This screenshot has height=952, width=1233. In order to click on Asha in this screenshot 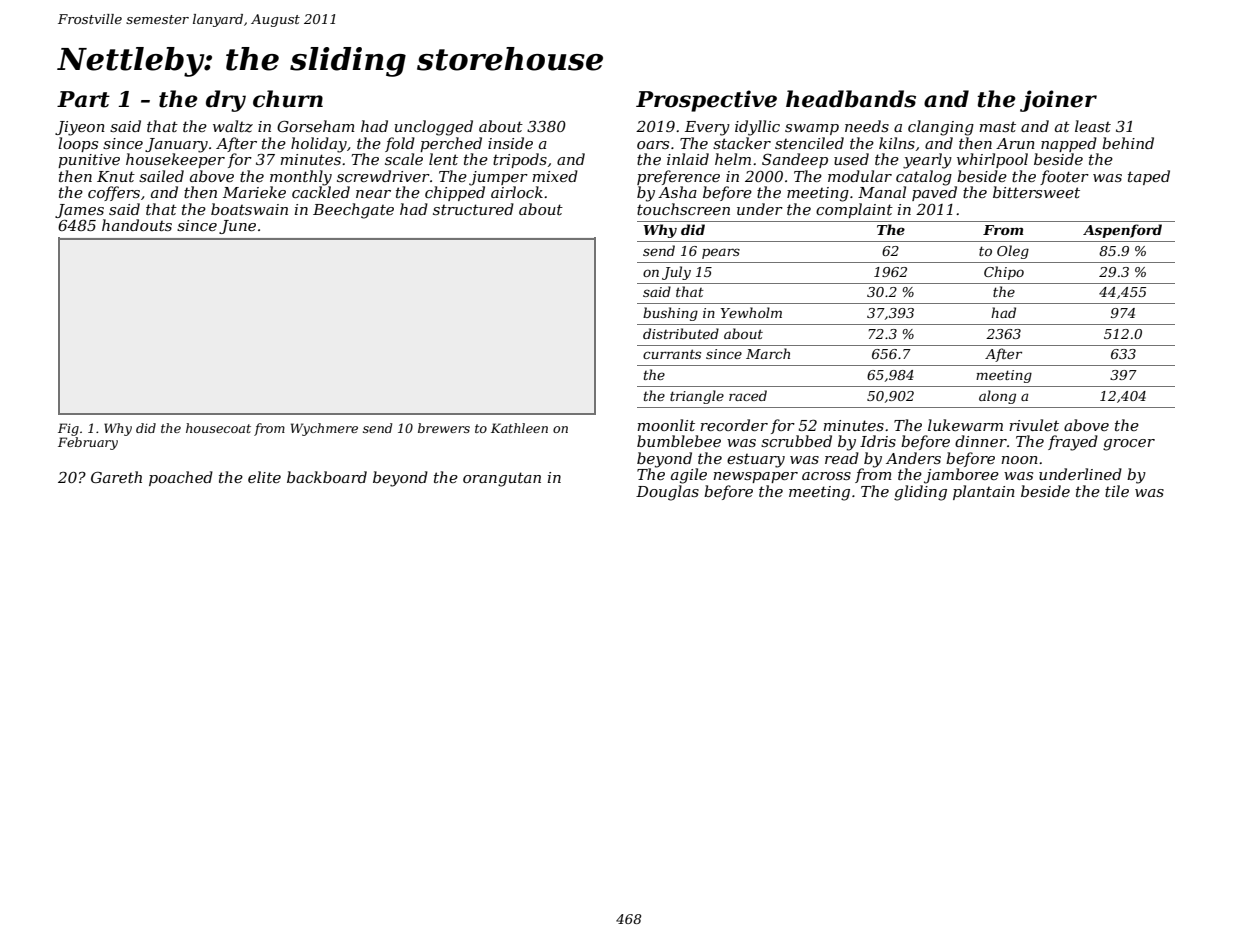, I will do `click(677, 192)`.
